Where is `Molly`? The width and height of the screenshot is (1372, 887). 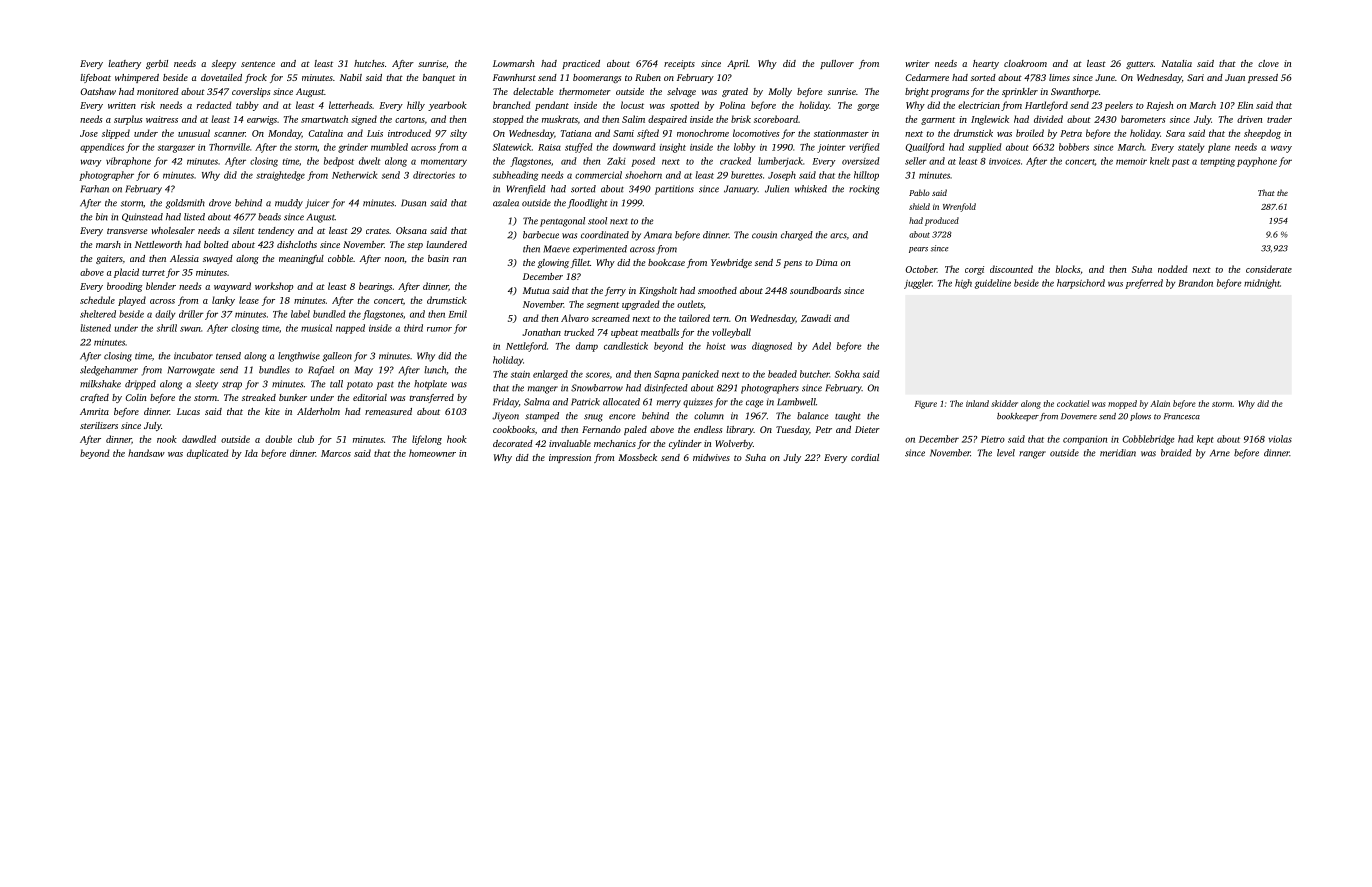
Molly is located at coordinates (780, 92).
